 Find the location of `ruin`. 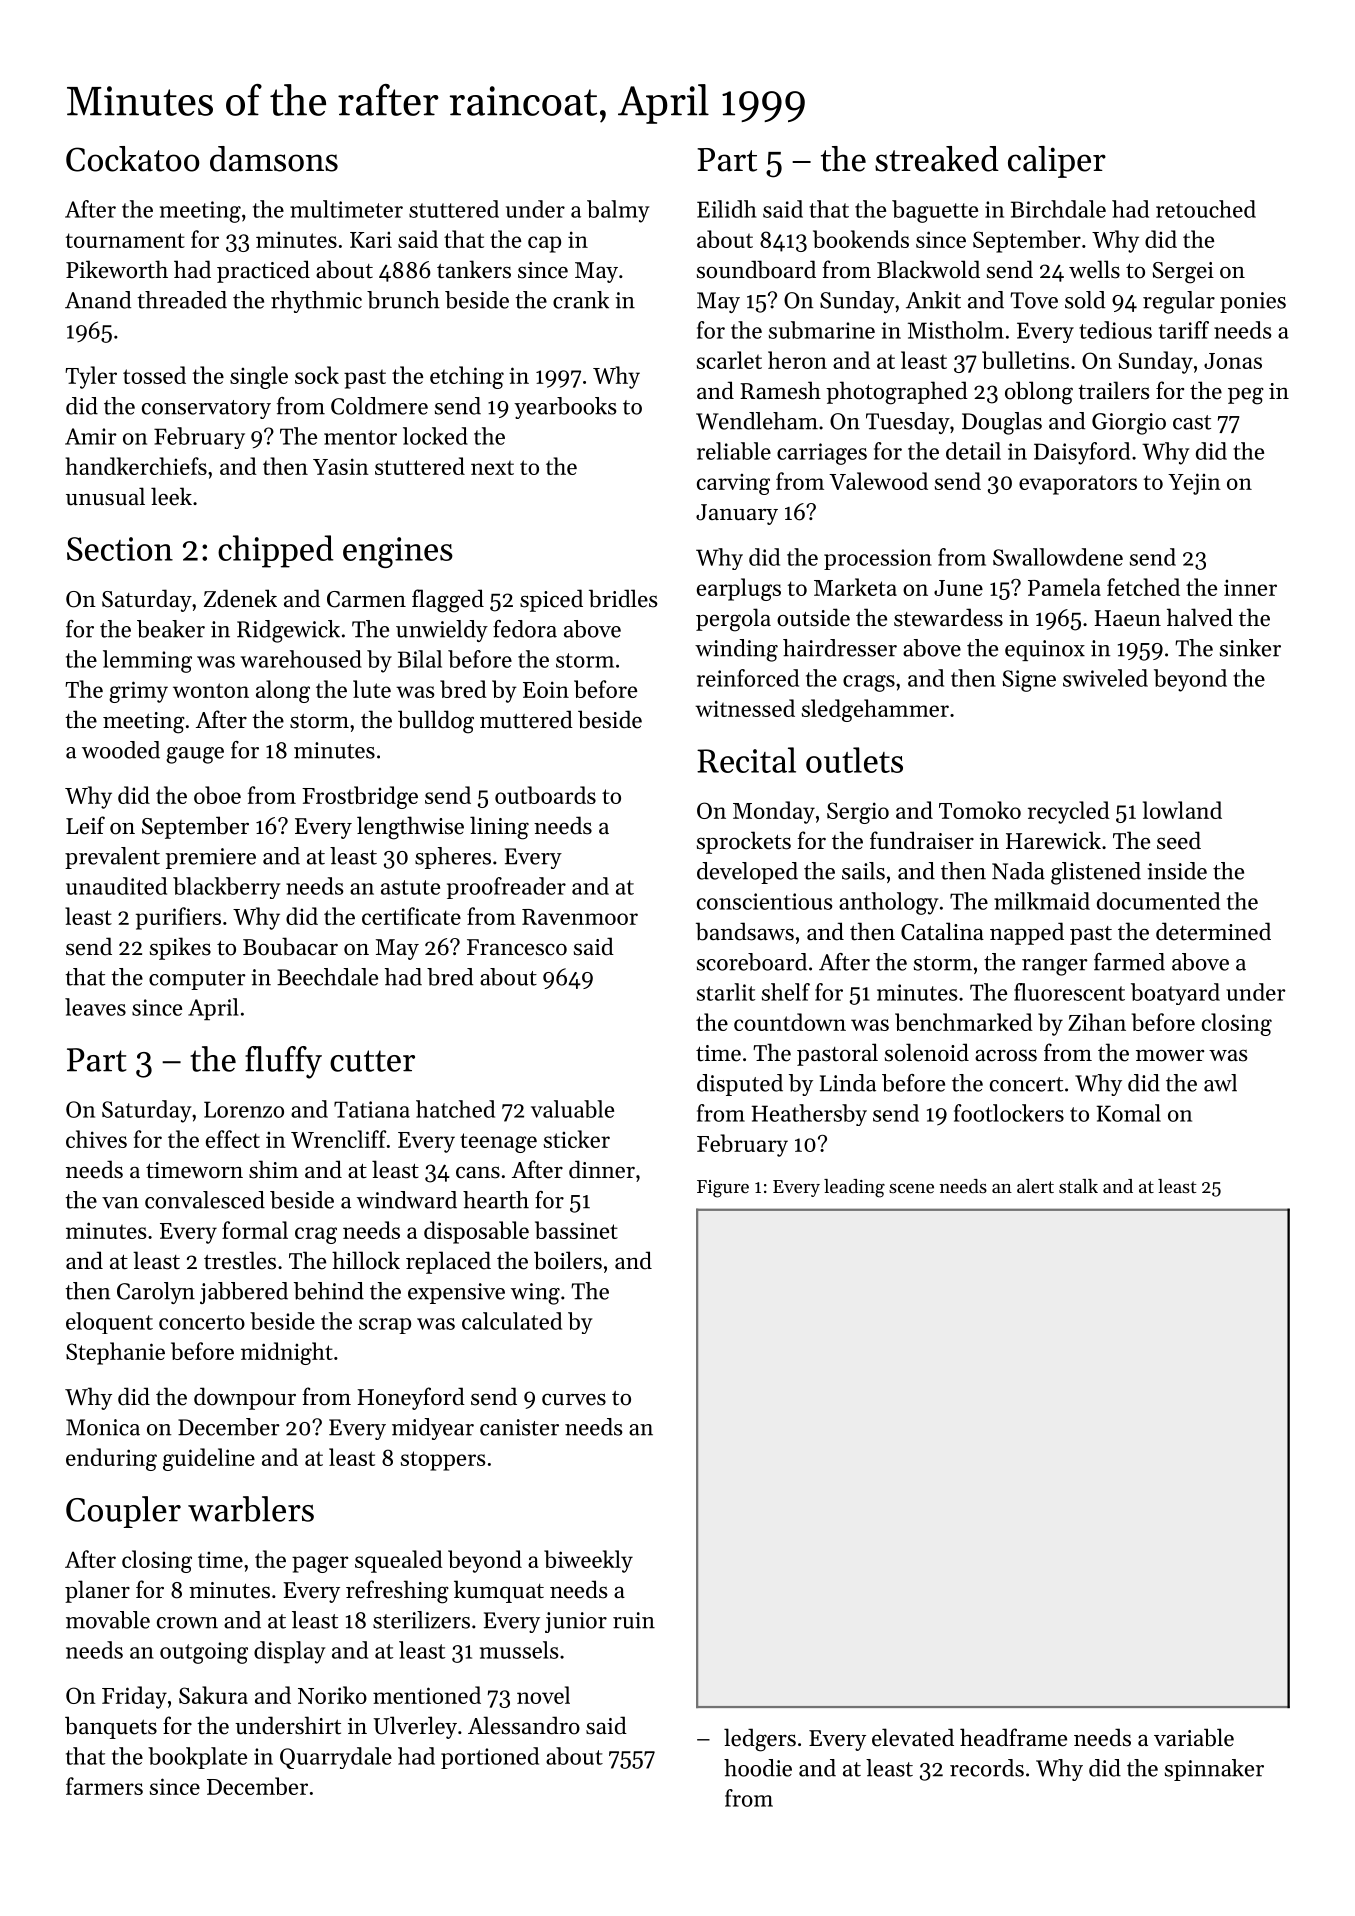

ruin is located at coordinates (634, 1620).
